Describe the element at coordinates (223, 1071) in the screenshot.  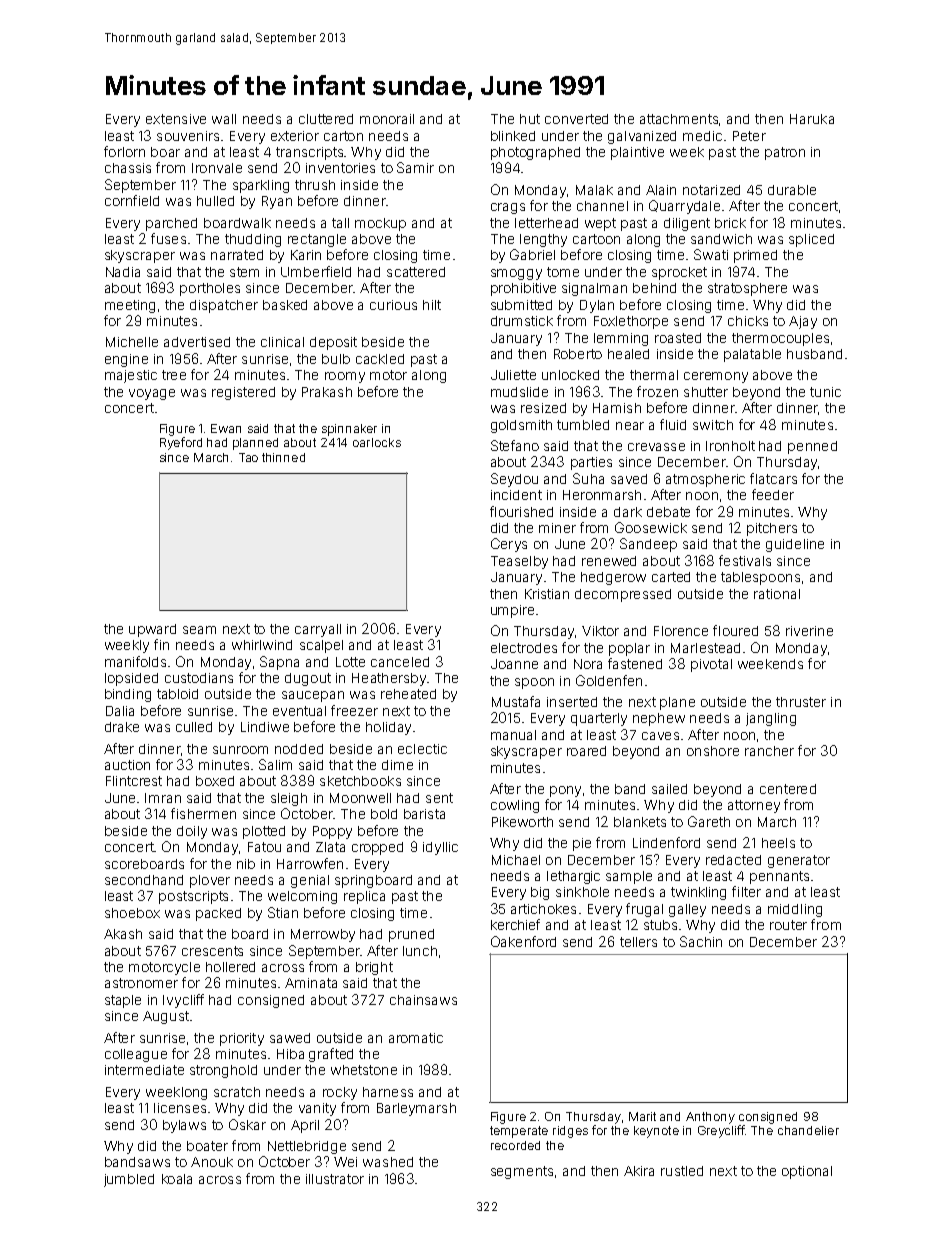
I see `stronghold` at that location.
